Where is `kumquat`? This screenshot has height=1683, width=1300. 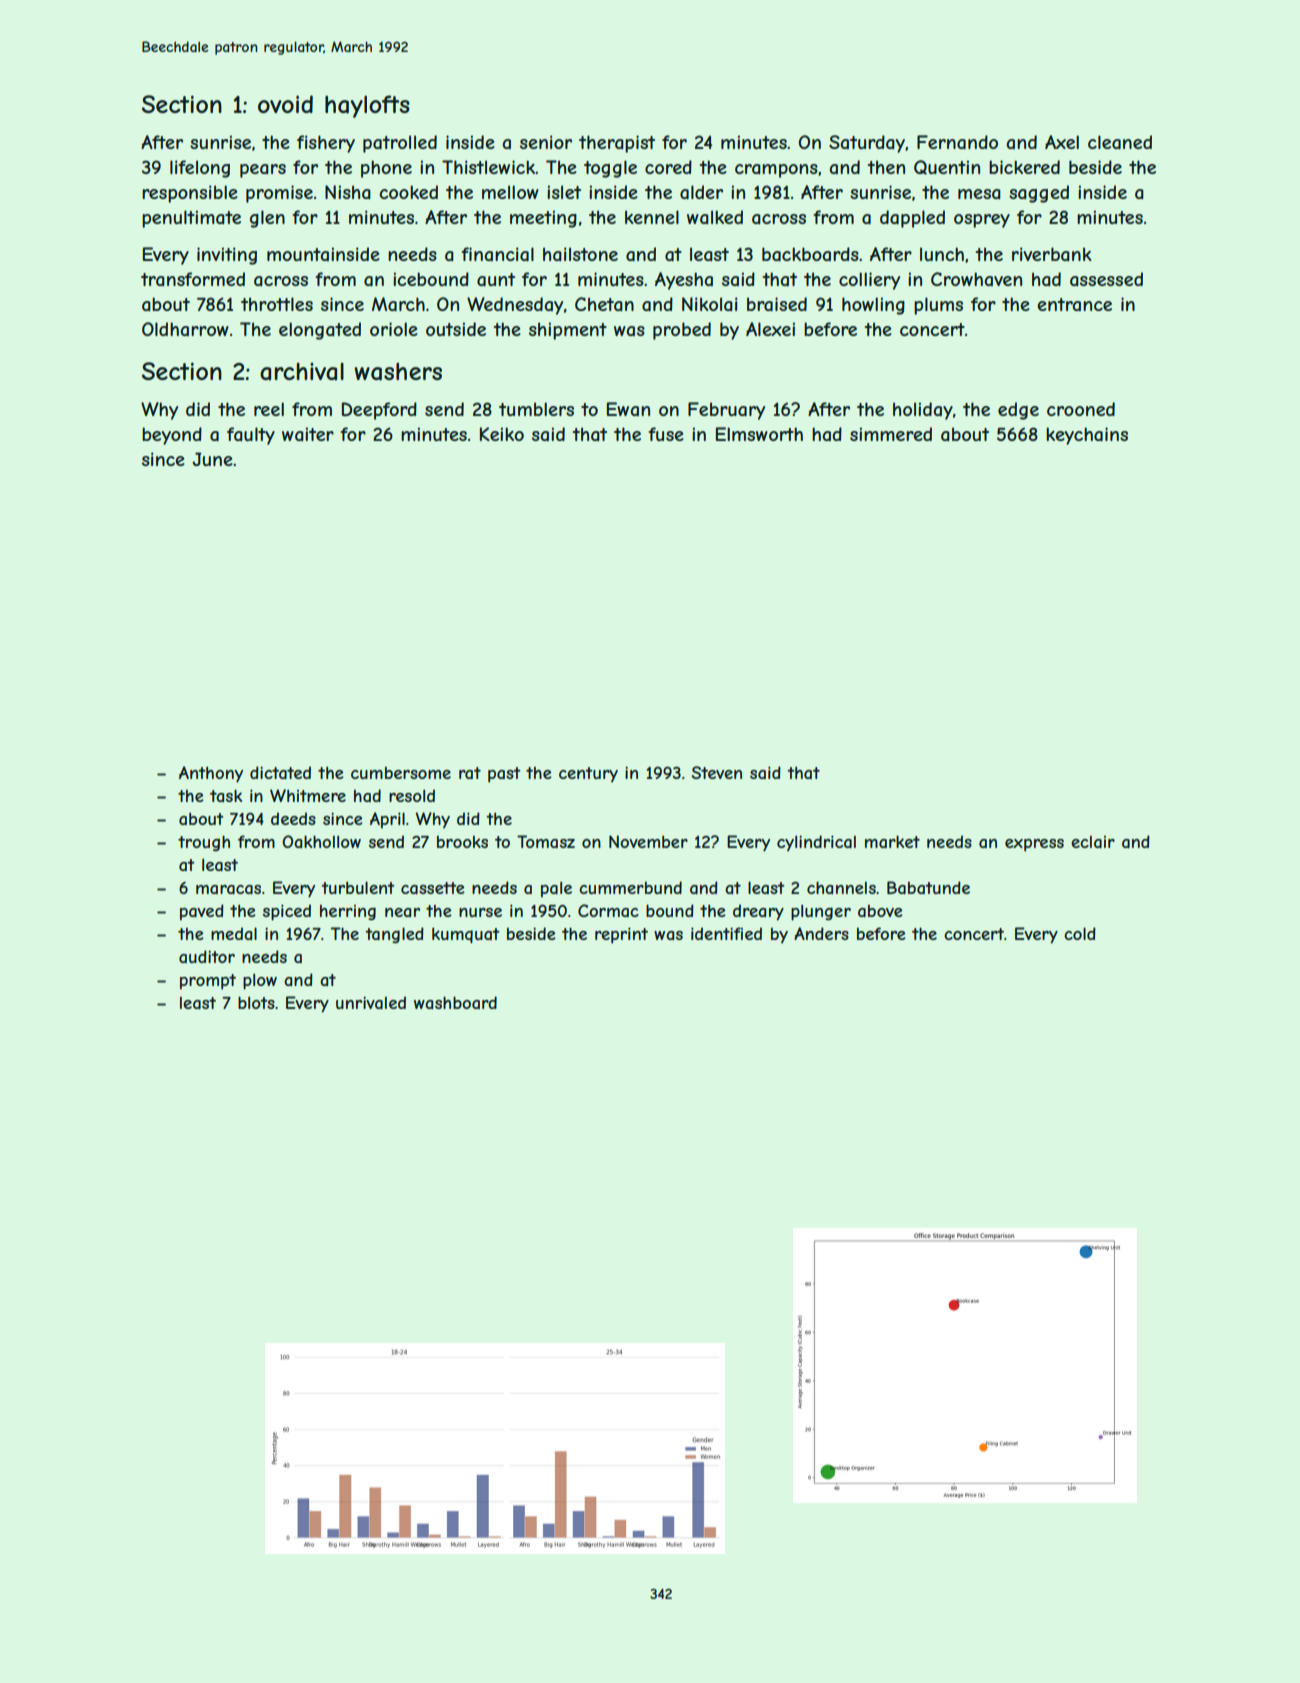 kumquat is located at coordinates (466, 935).
